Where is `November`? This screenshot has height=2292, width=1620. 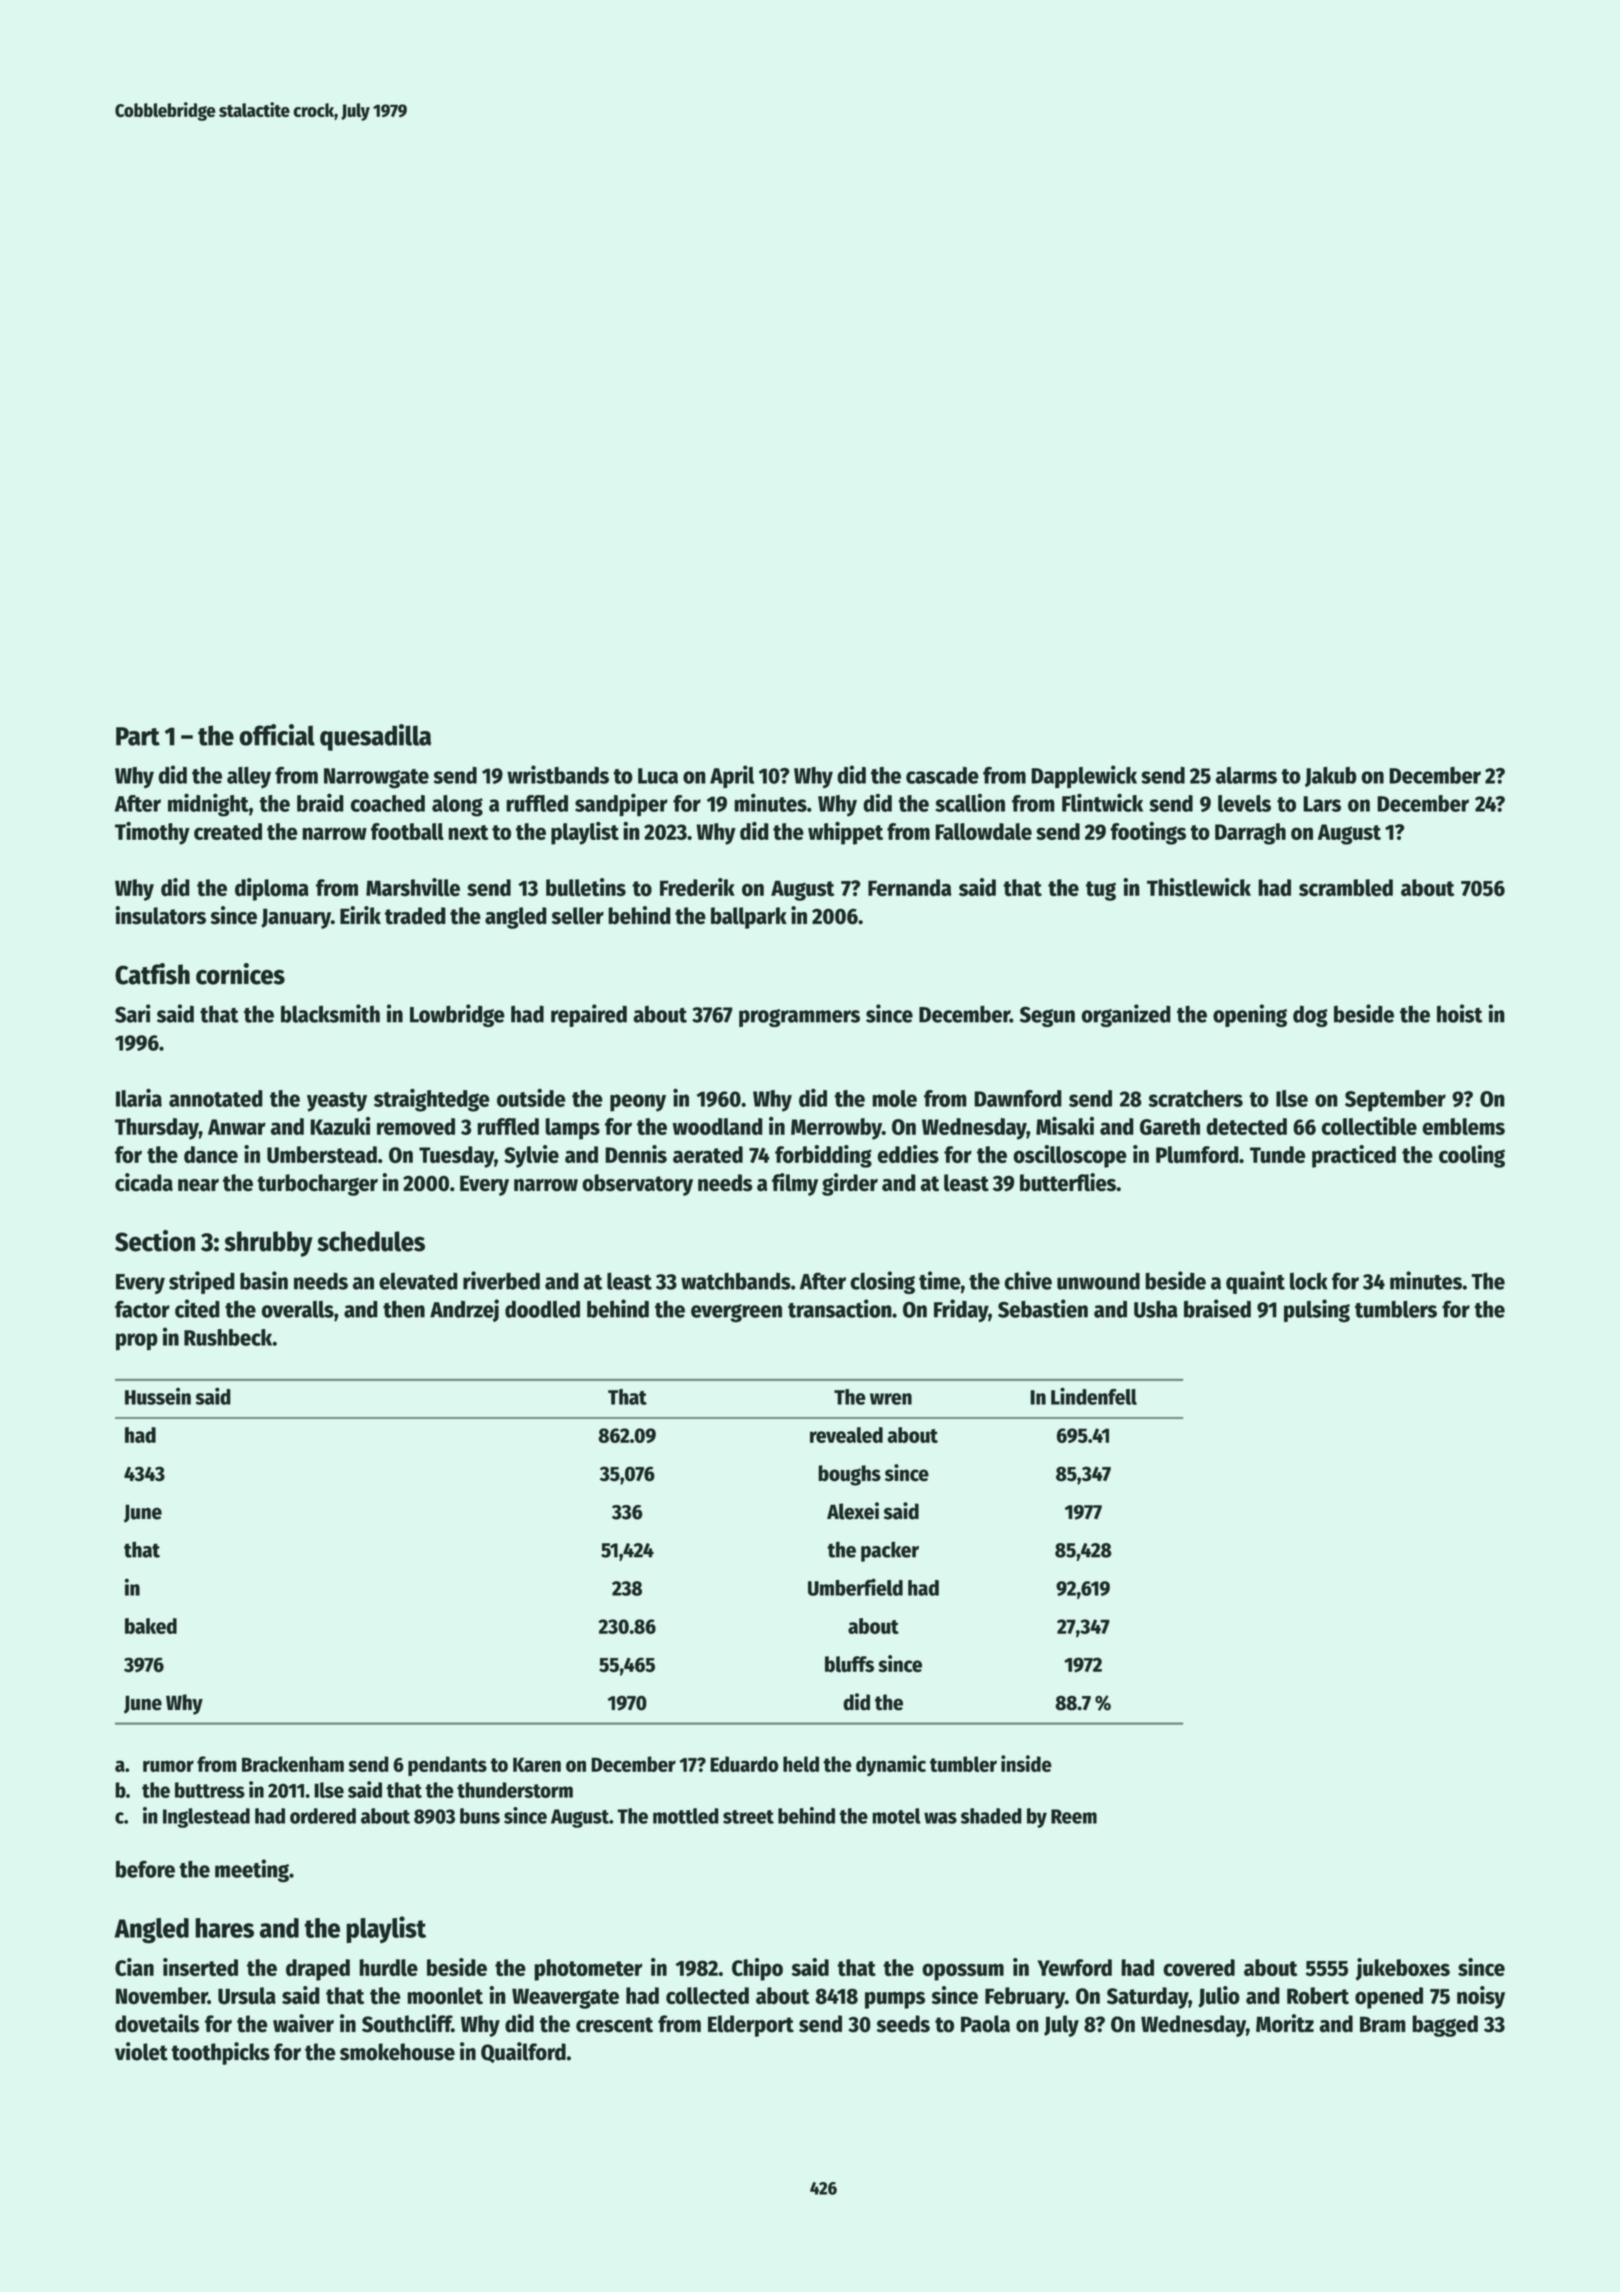
November is located at coordinates (162, 1996).
